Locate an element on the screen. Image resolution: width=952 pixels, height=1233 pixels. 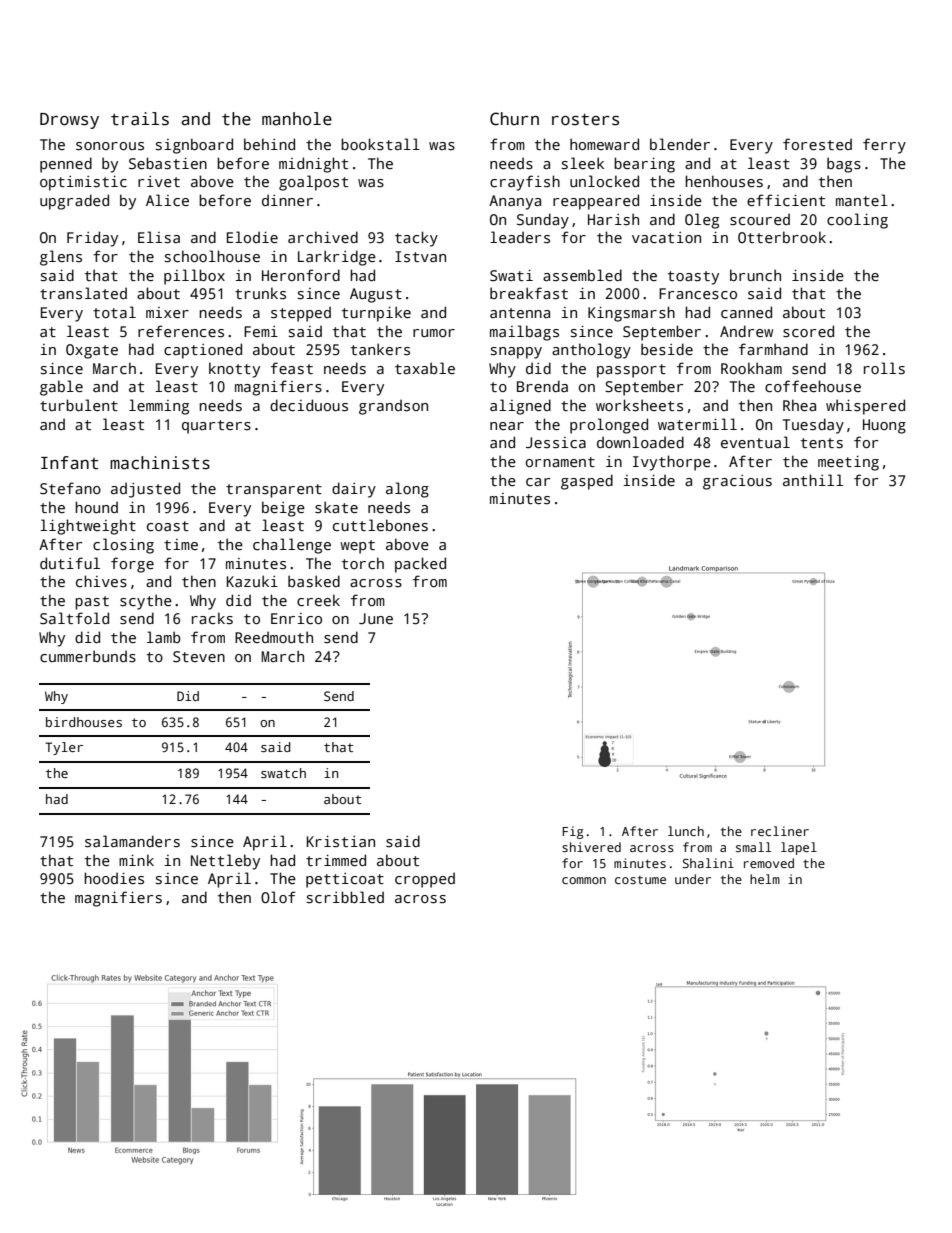
cropped is located at coordinates (425, 880).
